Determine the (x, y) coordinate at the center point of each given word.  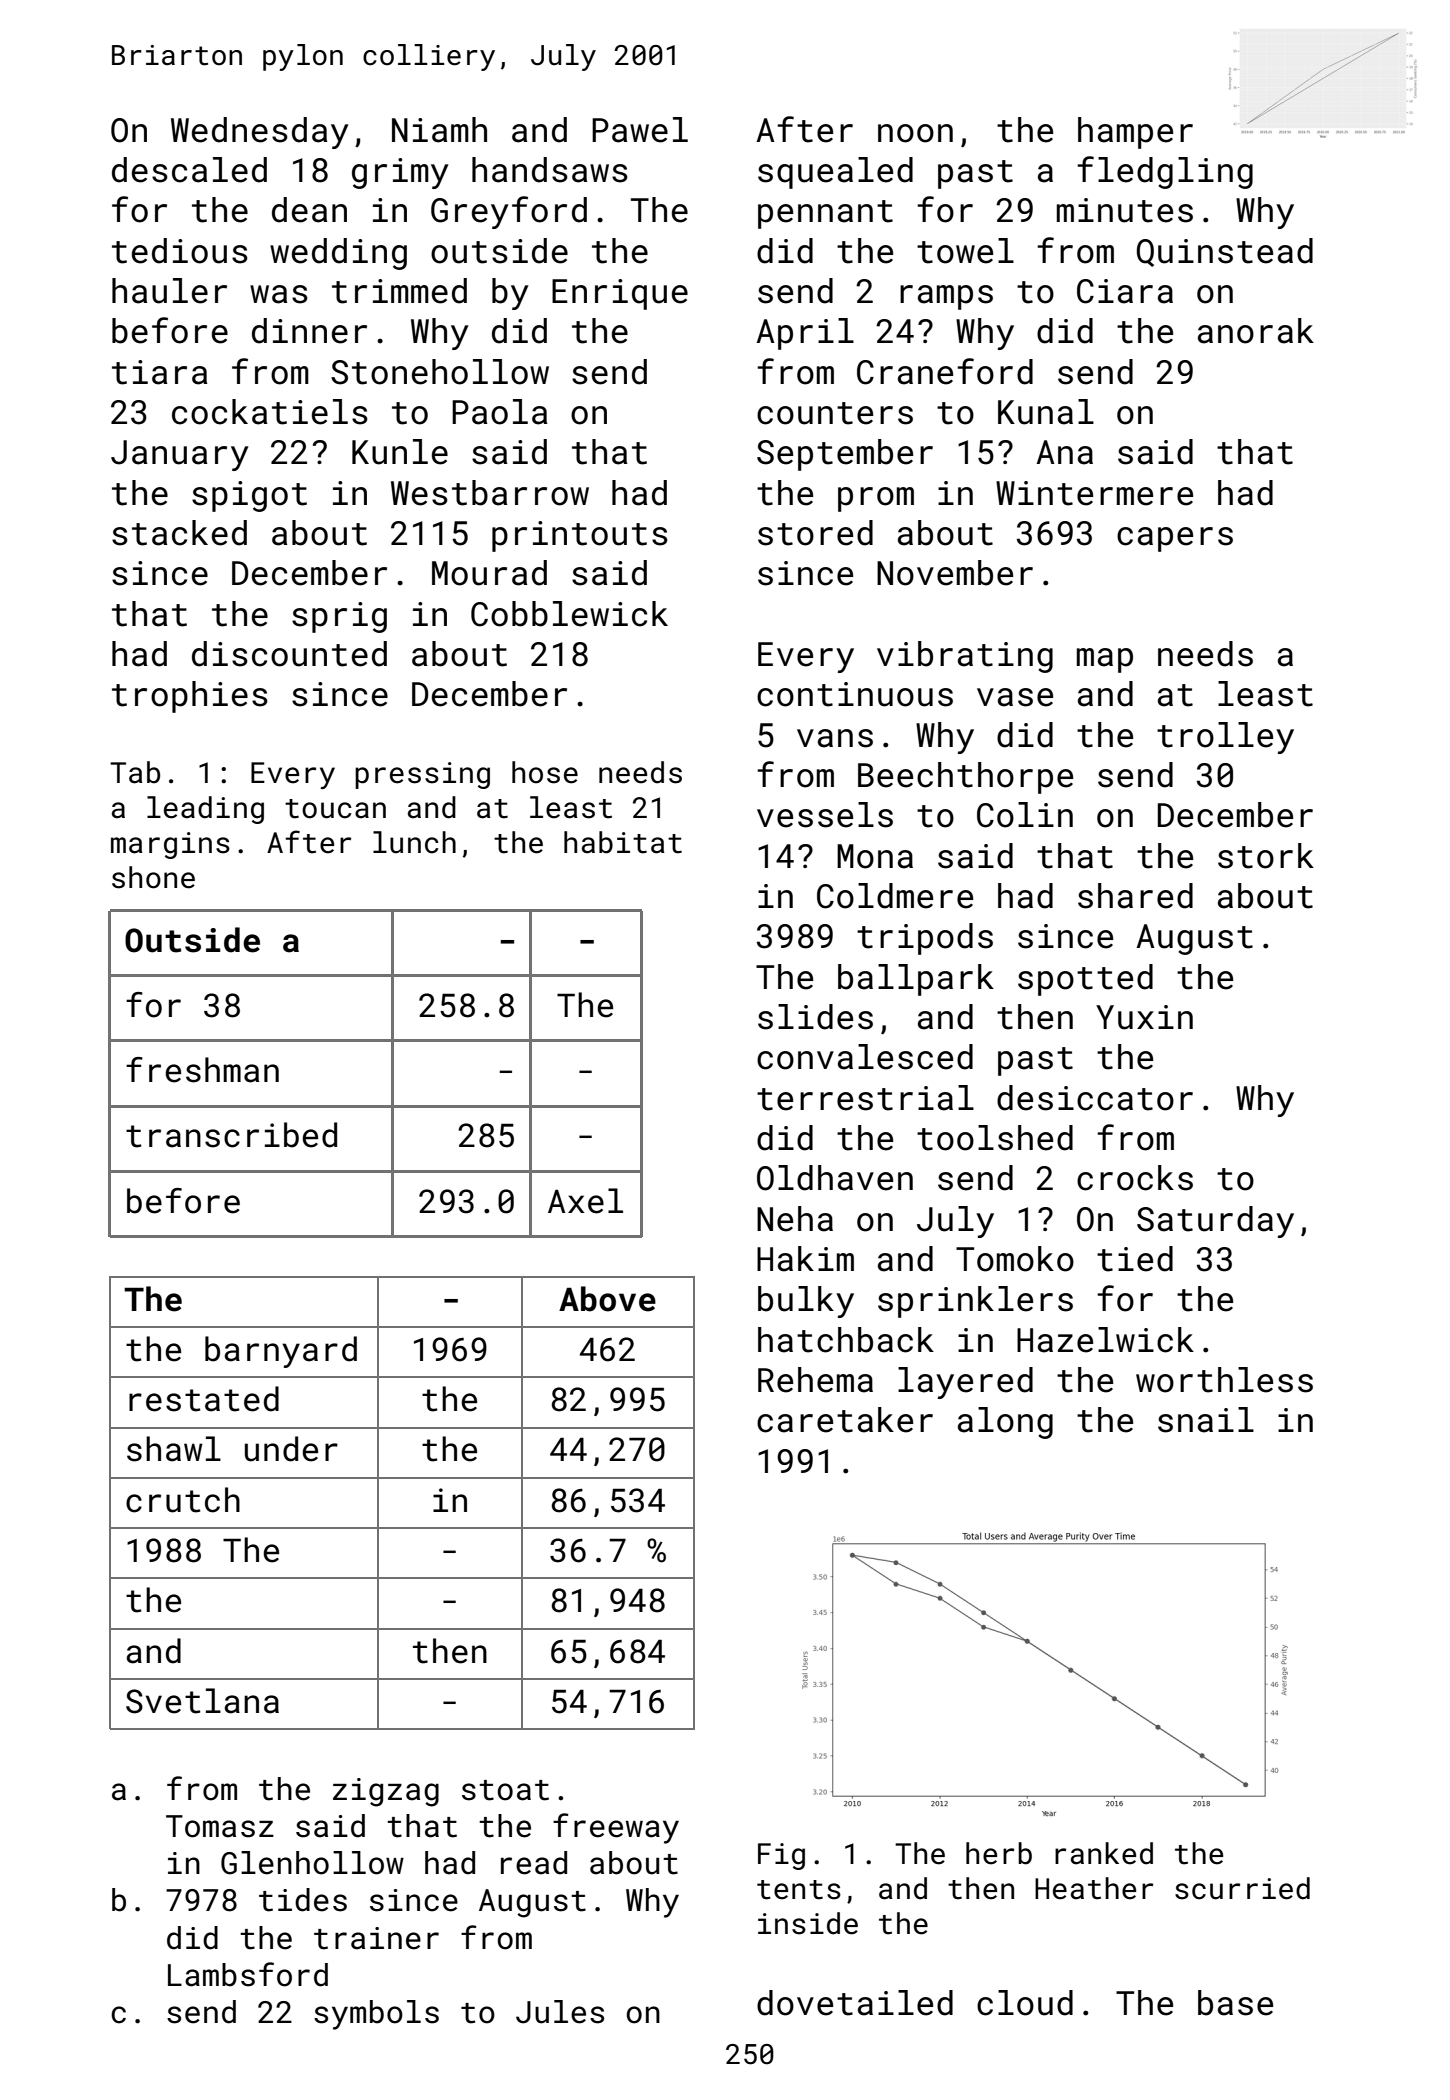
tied (1135, 1259)
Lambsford (248, 1974)
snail (1206, 1420)
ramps (946, 297)
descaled (189, 170)
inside (808, 1923)
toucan (335, 809)
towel (965, 251)
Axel (585, 1201)
